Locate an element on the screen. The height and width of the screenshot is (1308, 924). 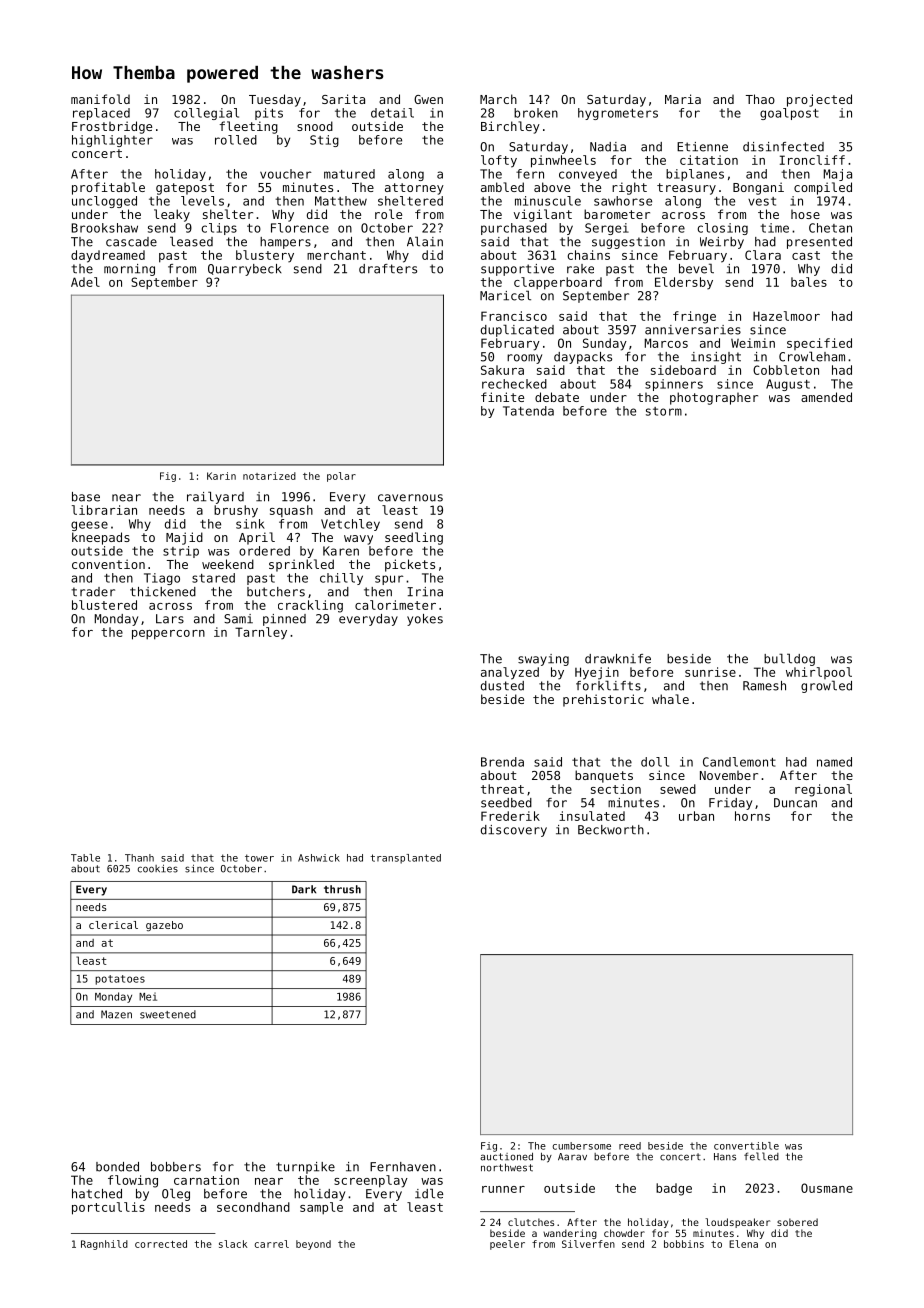
Thao is located at coordinates (760, 99).
